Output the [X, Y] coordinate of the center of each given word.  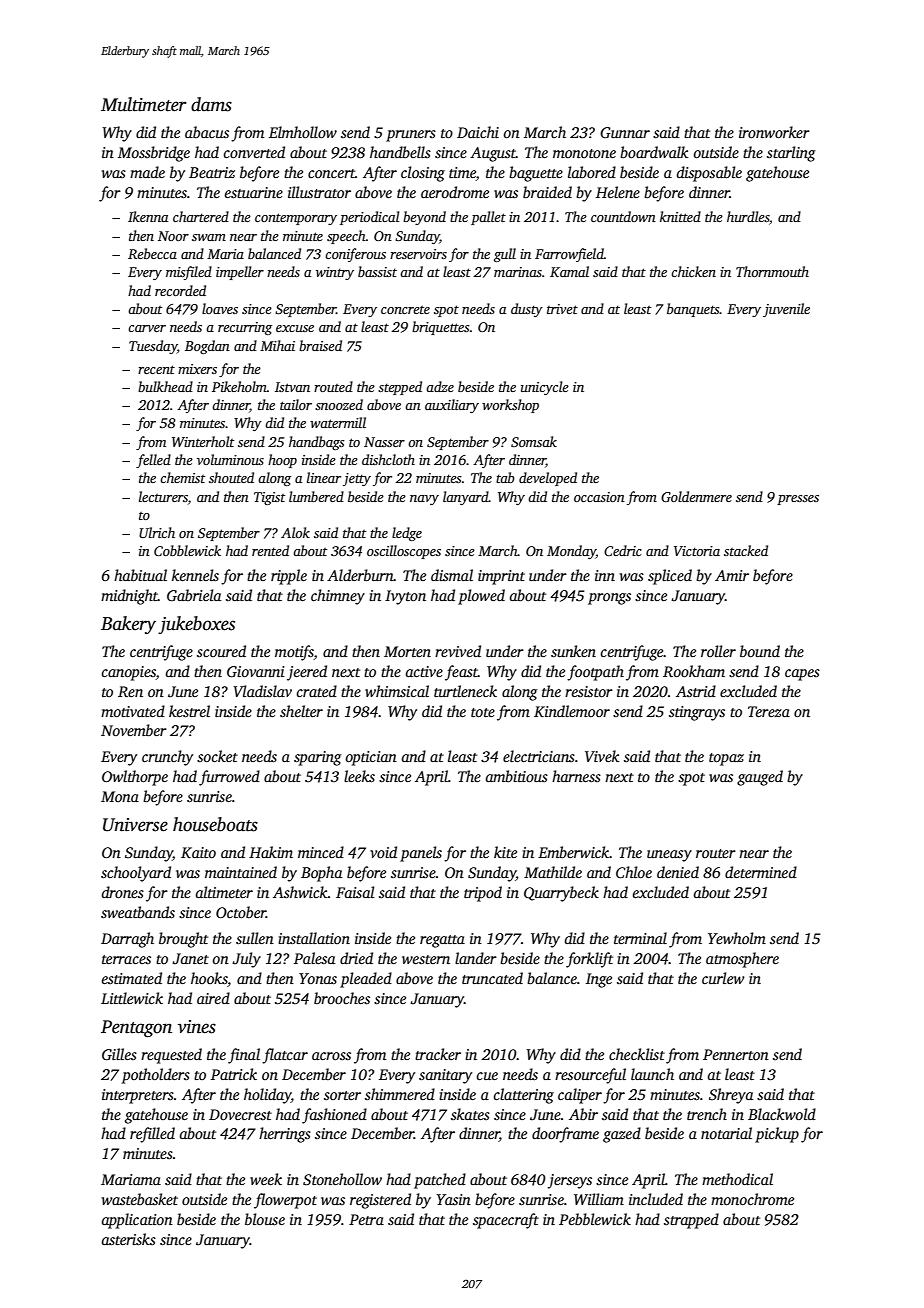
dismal [452, 575]
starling [791, 154]
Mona [120, 796]
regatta [442, 941]
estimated [132, 978]
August [493, 154]
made [147, 172]
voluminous [230, 459]
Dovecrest [240, 1114]
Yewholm [737, 938]
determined [761, 872]
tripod [483, 894]
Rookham [694, 671]
